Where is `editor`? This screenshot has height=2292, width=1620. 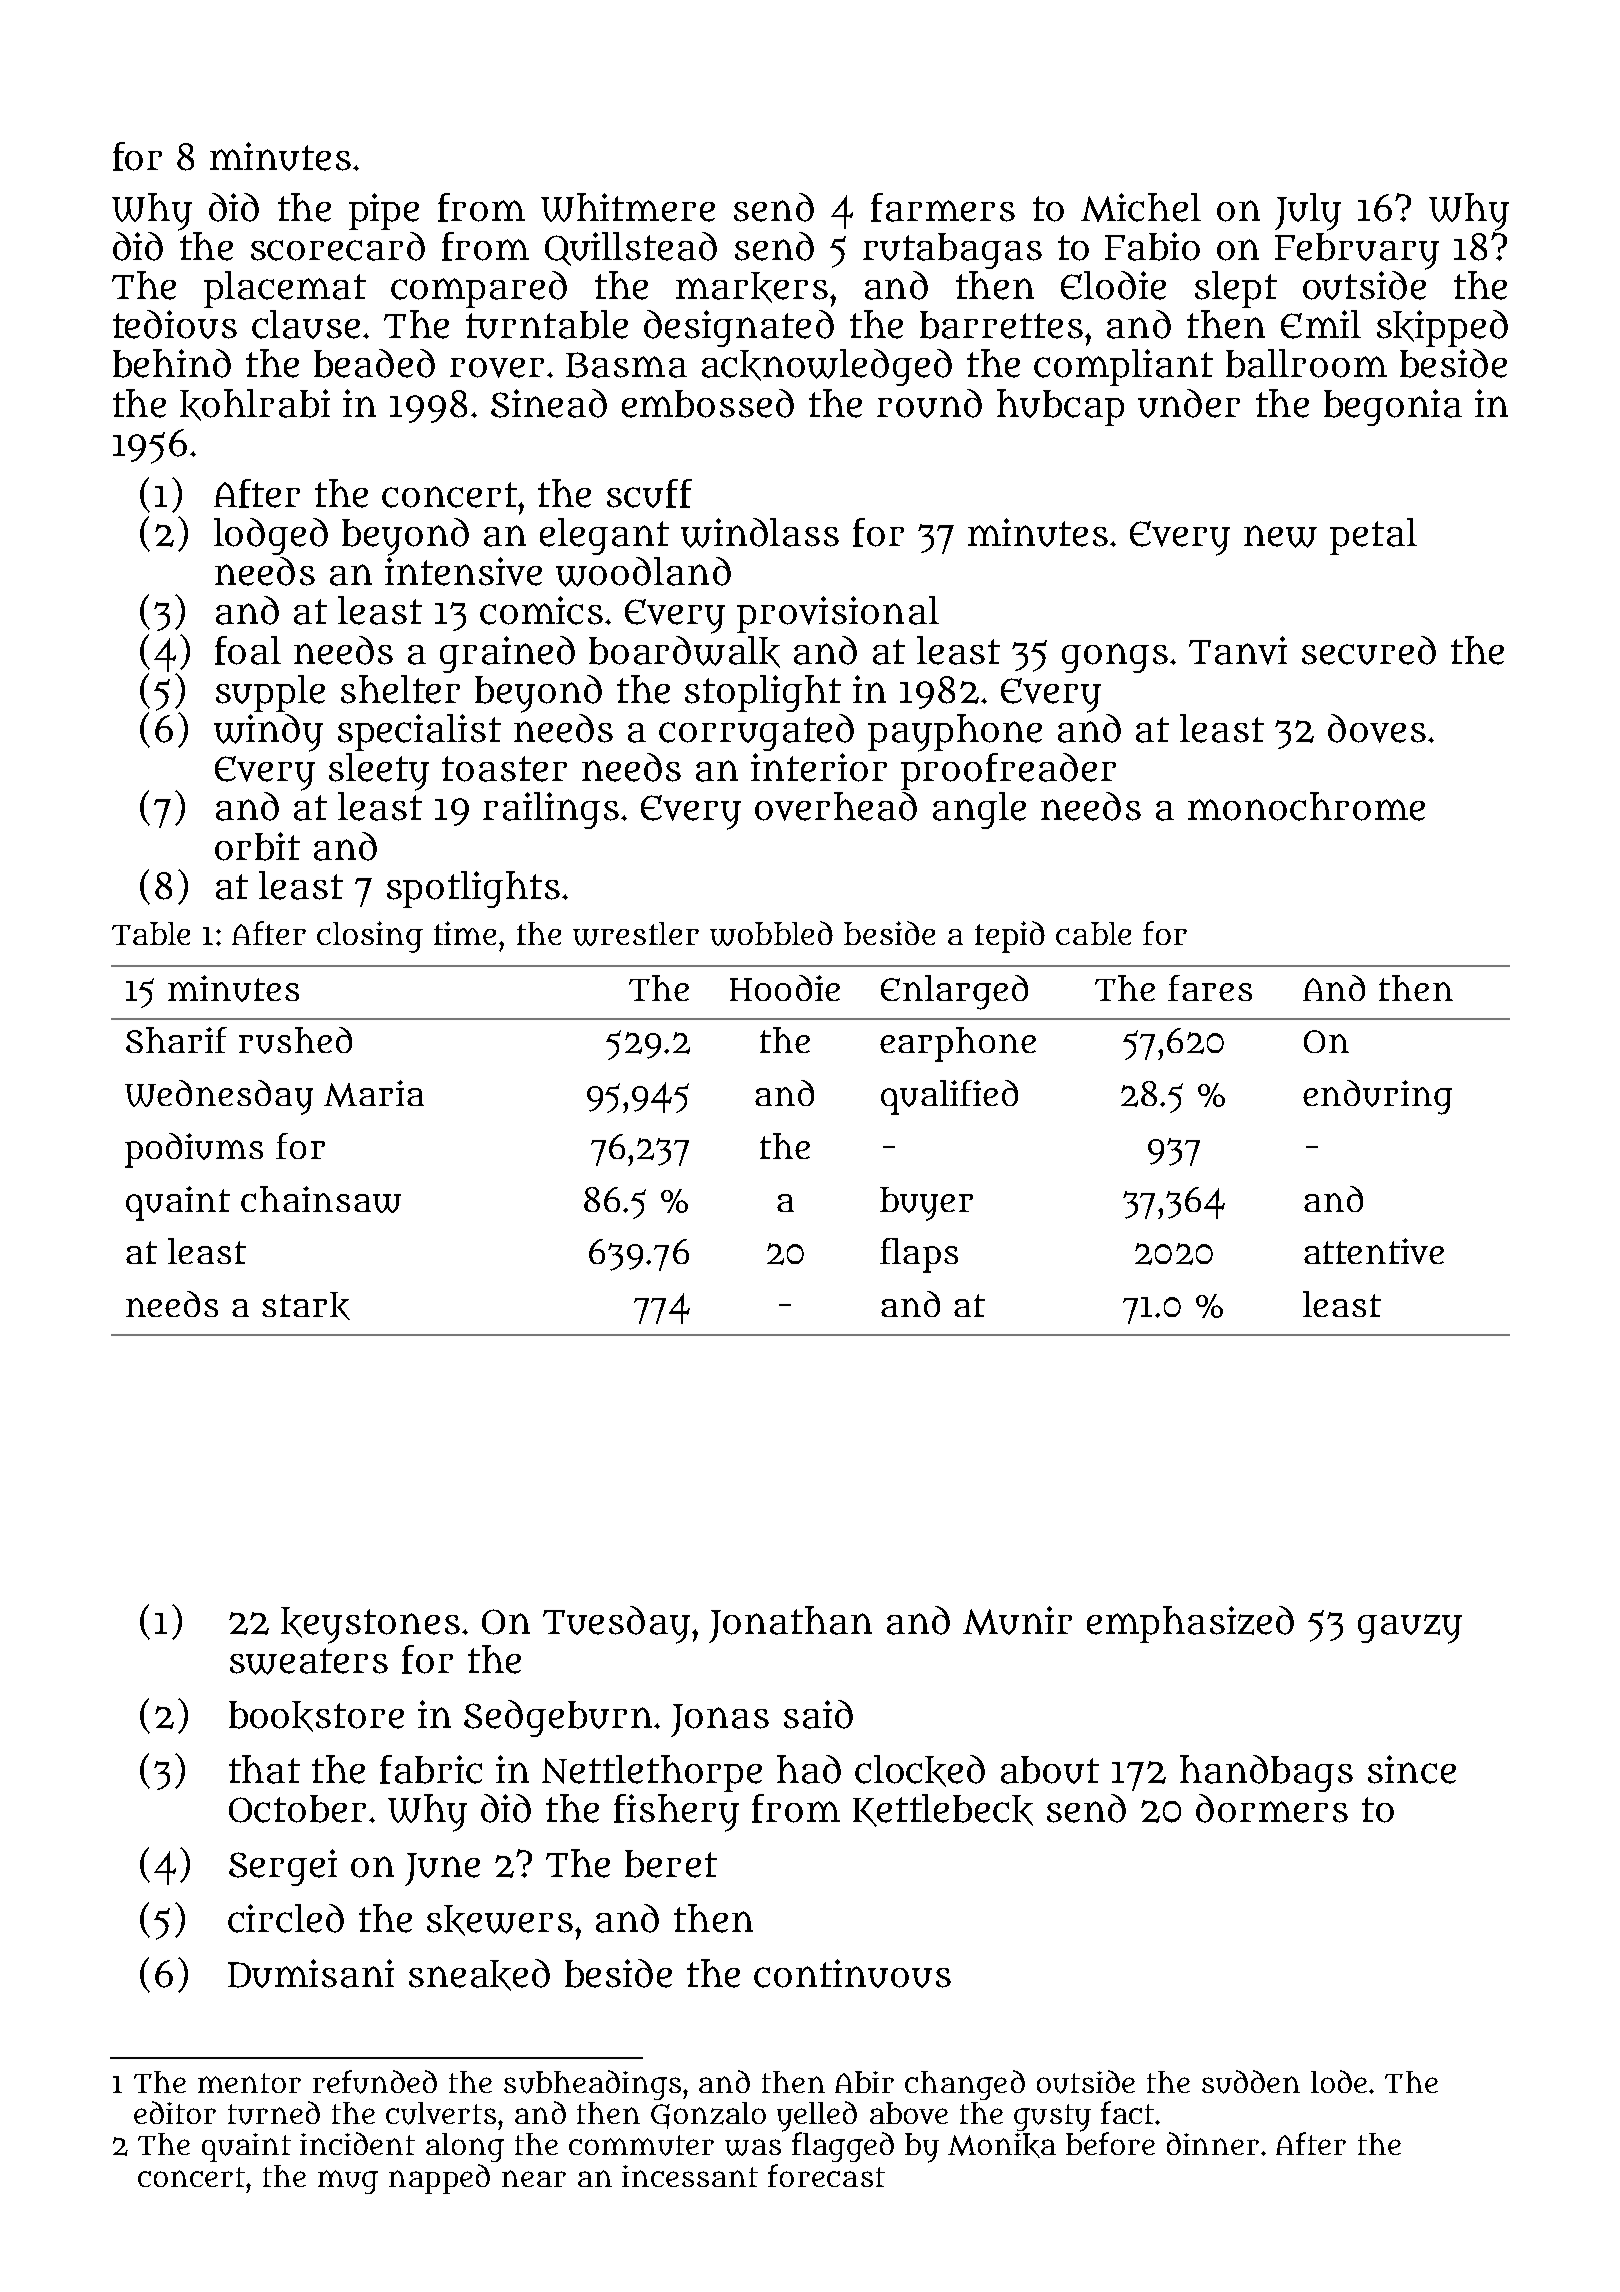
editor is located at coordinates (175, 2112).
